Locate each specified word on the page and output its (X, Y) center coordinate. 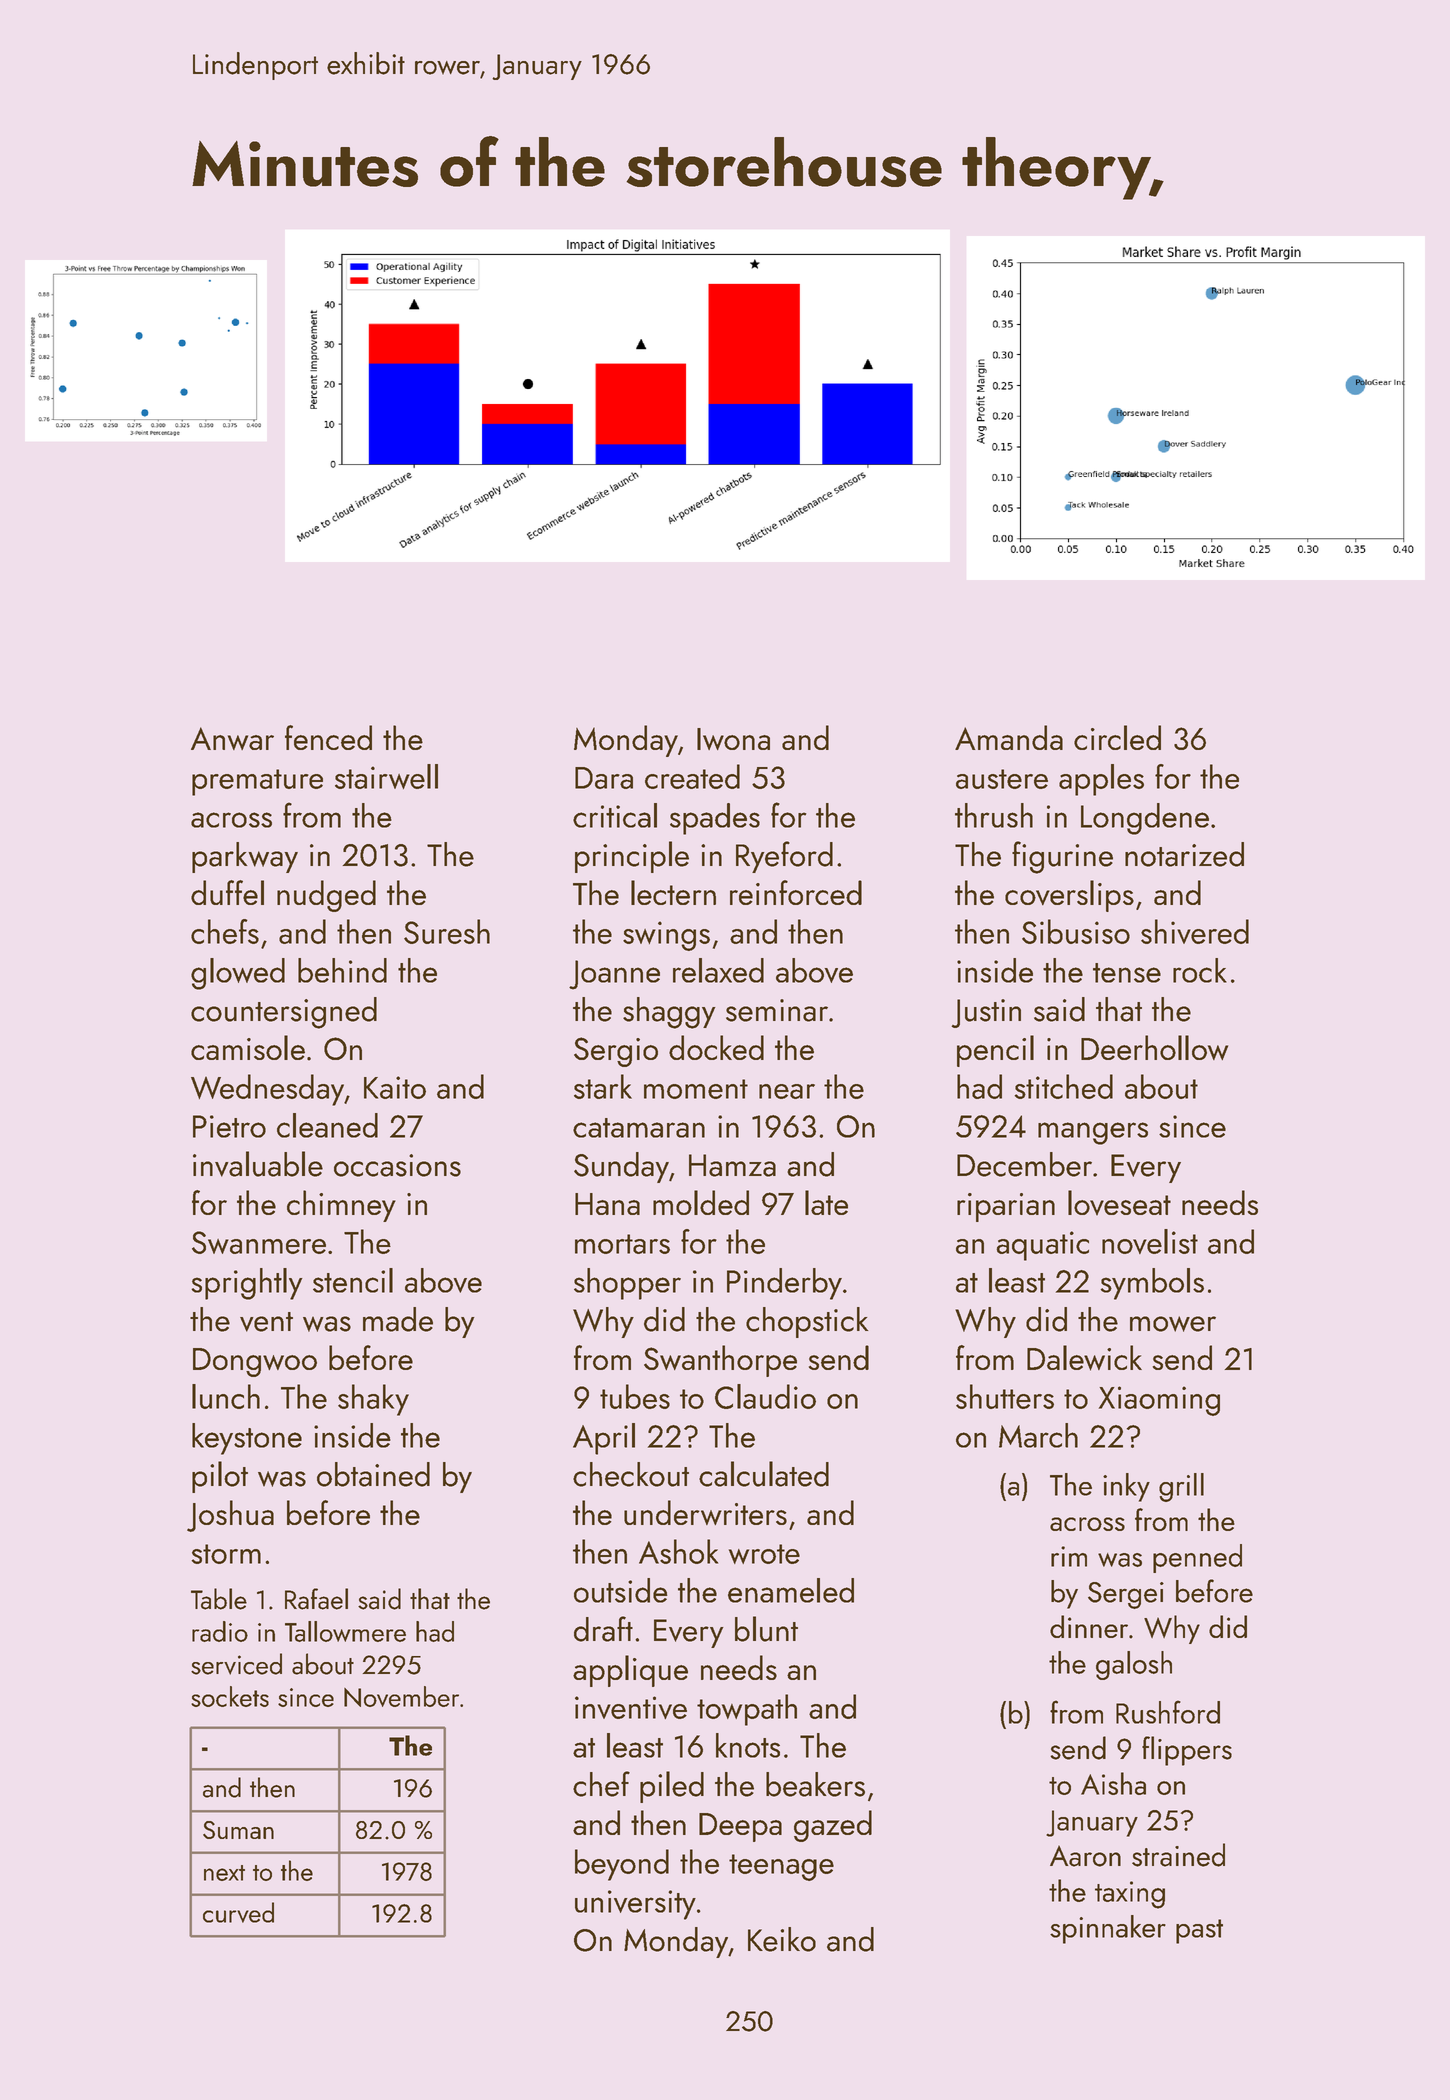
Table (219, 1599)
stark (603, 1086)
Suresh (447, 931)
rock (1200, 970)
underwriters (705, 1512)
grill (1181, 1487)
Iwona (733, 739)
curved (238, 1912)
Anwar (232, 738)
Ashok (678, 1551)
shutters (1005, 1396)
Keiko (782, 1939)
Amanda (1009, 737)
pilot (220, 1477)
